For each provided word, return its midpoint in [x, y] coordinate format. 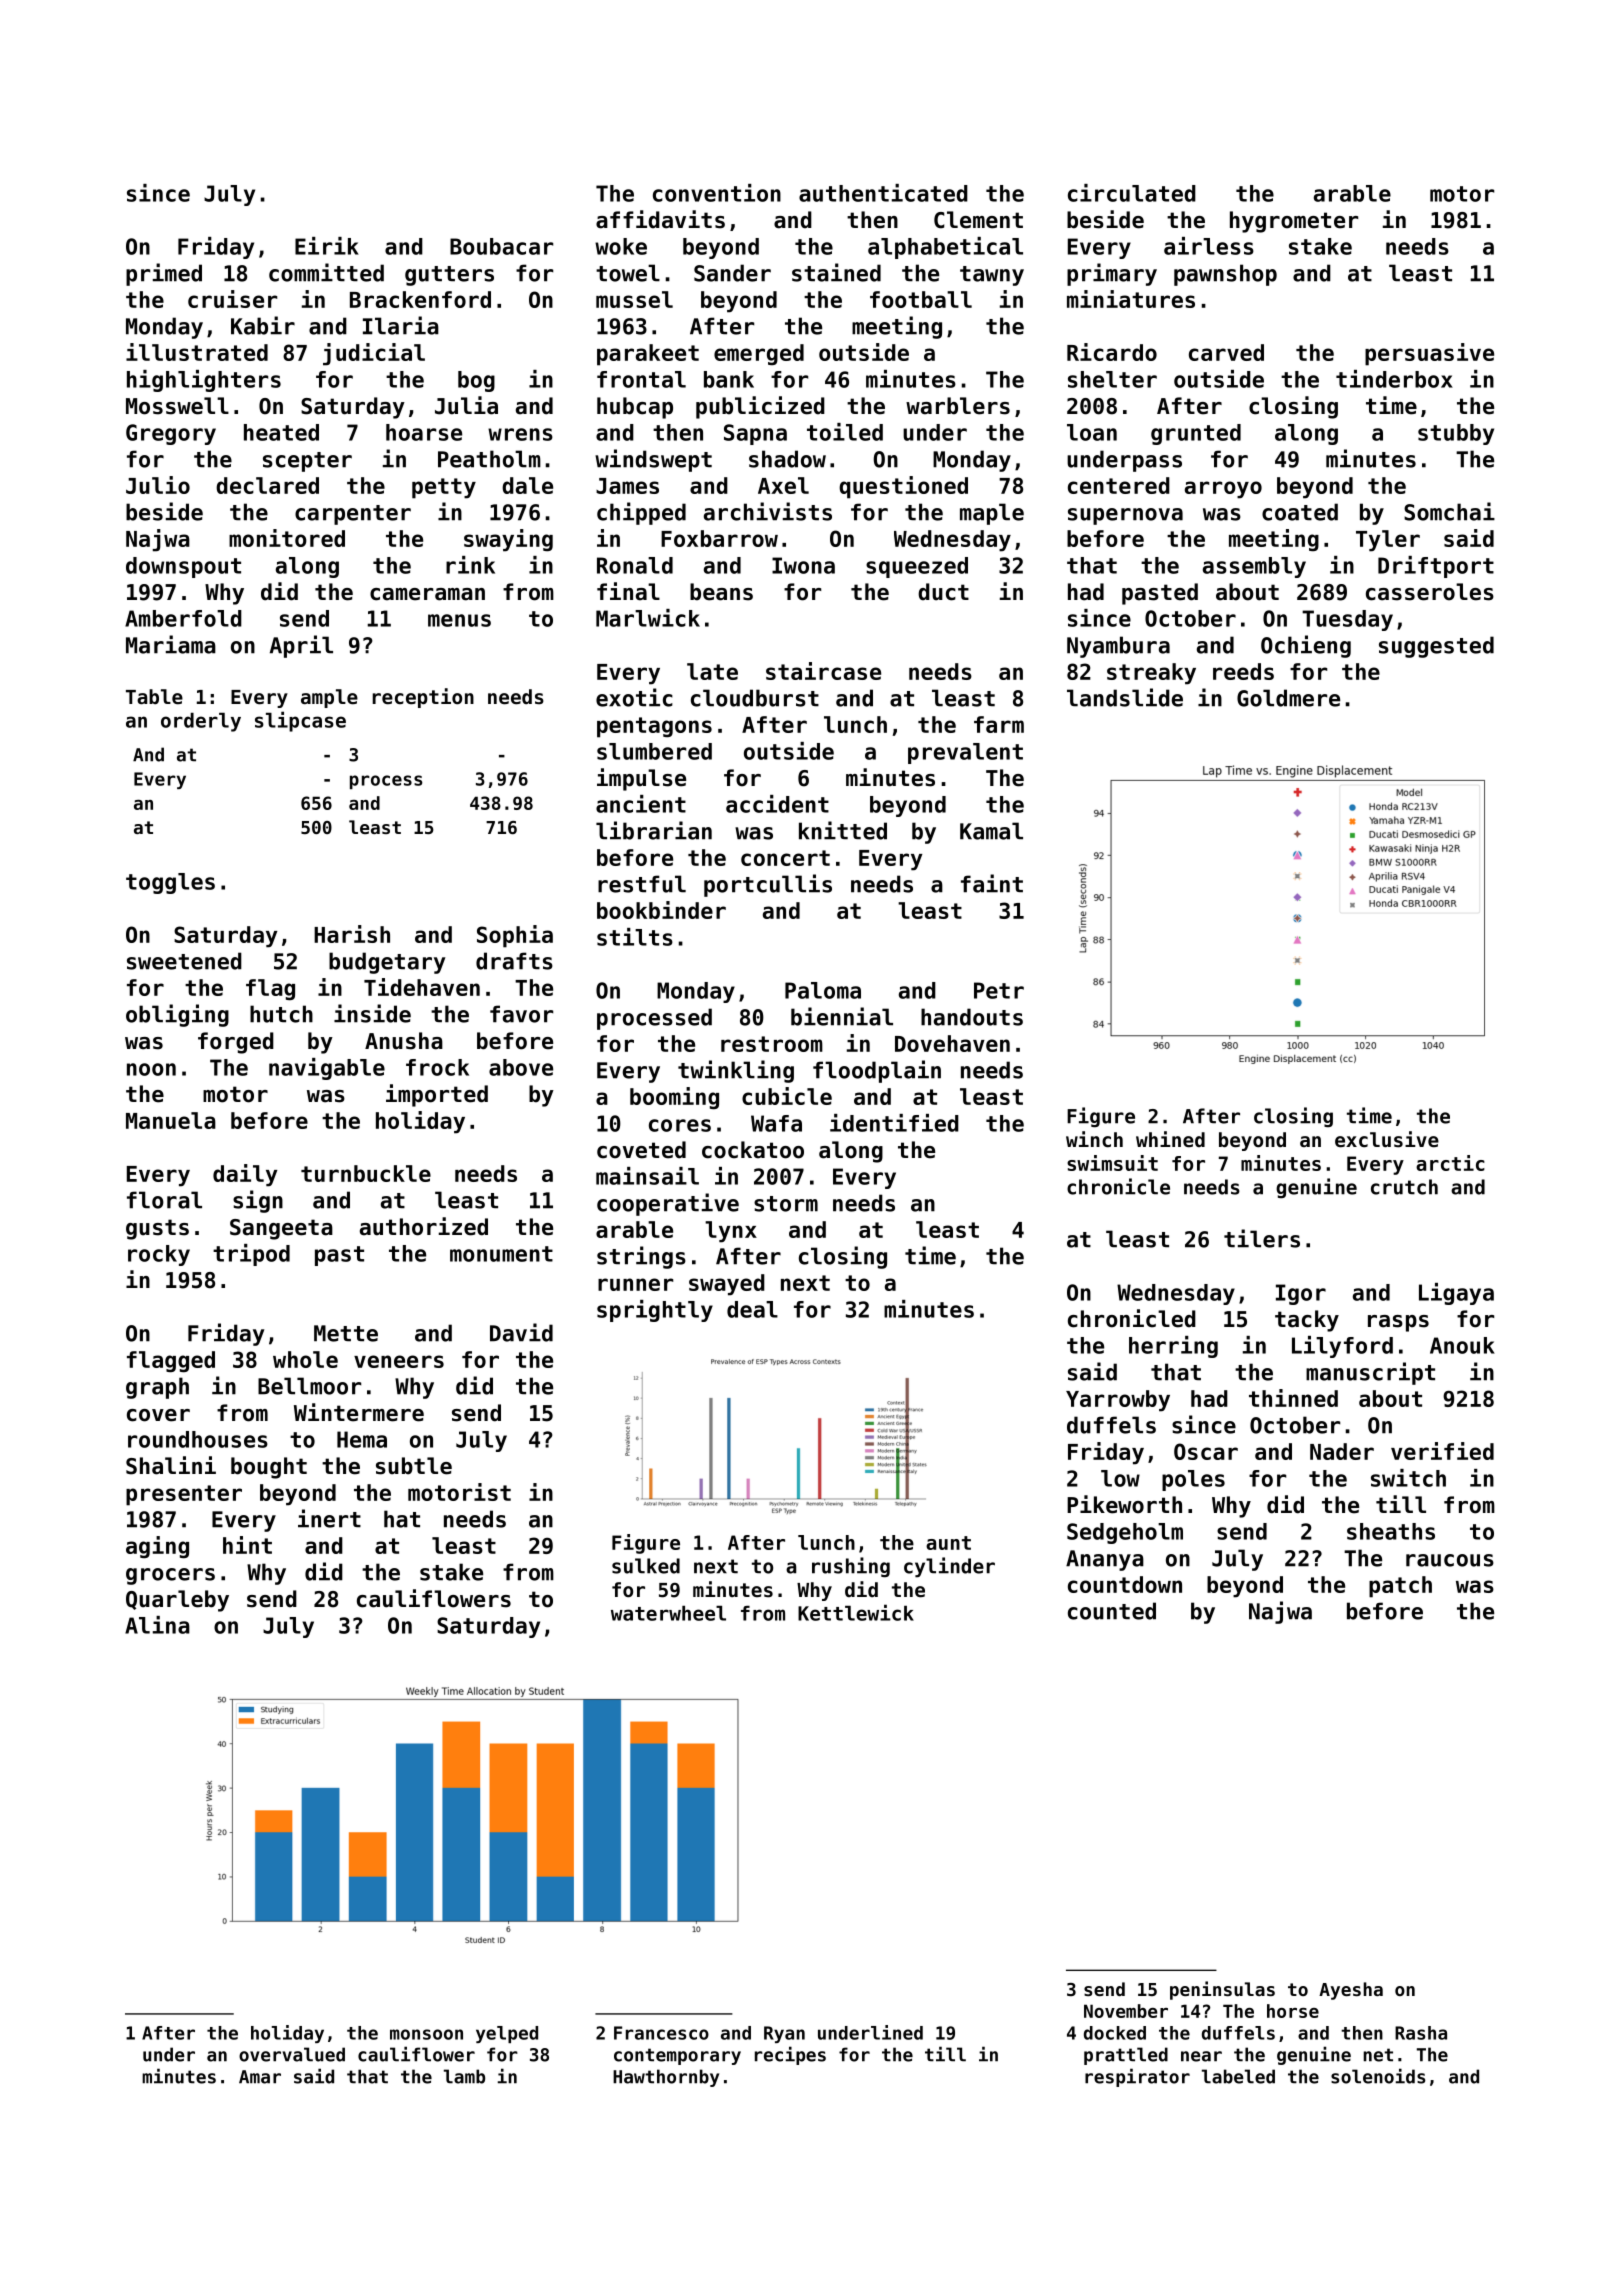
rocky [159, 1255]
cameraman [427, 594]
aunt [948, 1543]
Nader [1342, 1451]
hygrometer [1294, 222]
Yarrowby [1118, 1401]
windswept [653, 460]
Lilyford [1342, 1347]
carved [1226, 352]
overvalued [292, 2054]
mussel [634, 299]
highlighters [204, 381]
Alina [157, 1625]
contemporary [677, 2056]
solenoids [1378, 2076]
